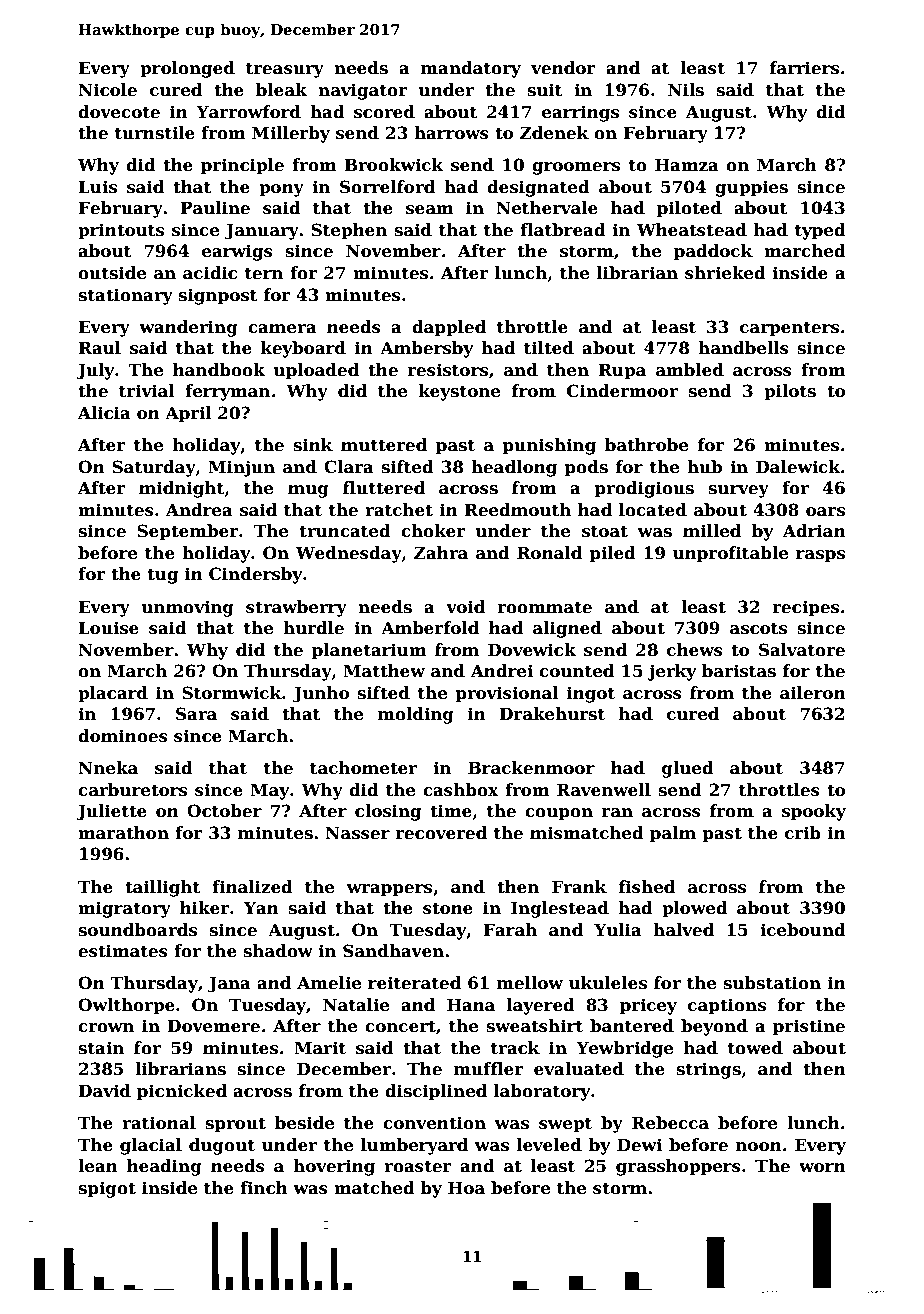 The width and height of the document is (924, 1314). What do you see at coordinates (466, 1188) in the document?
I see `Hoa` at bounding box center [466, 1188].
